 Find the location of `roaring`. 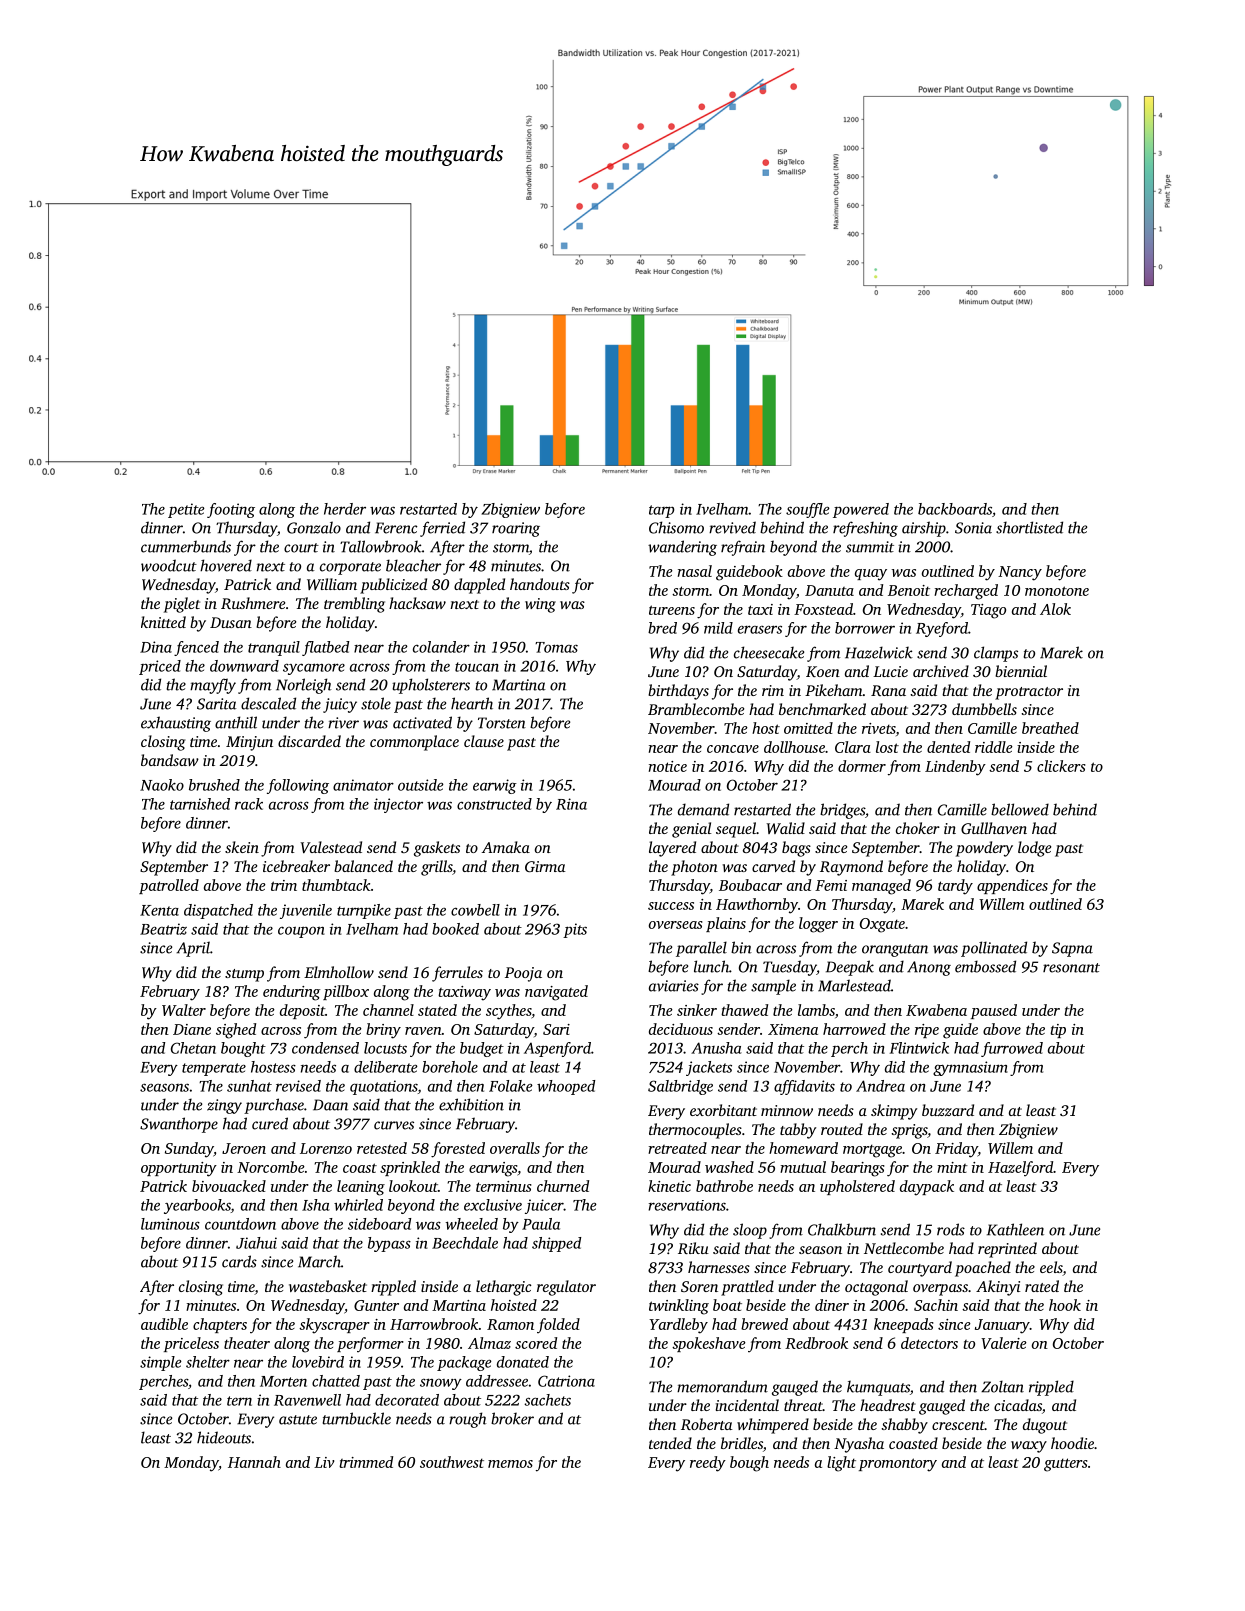

roaring is located at coordinates (516, 529).
